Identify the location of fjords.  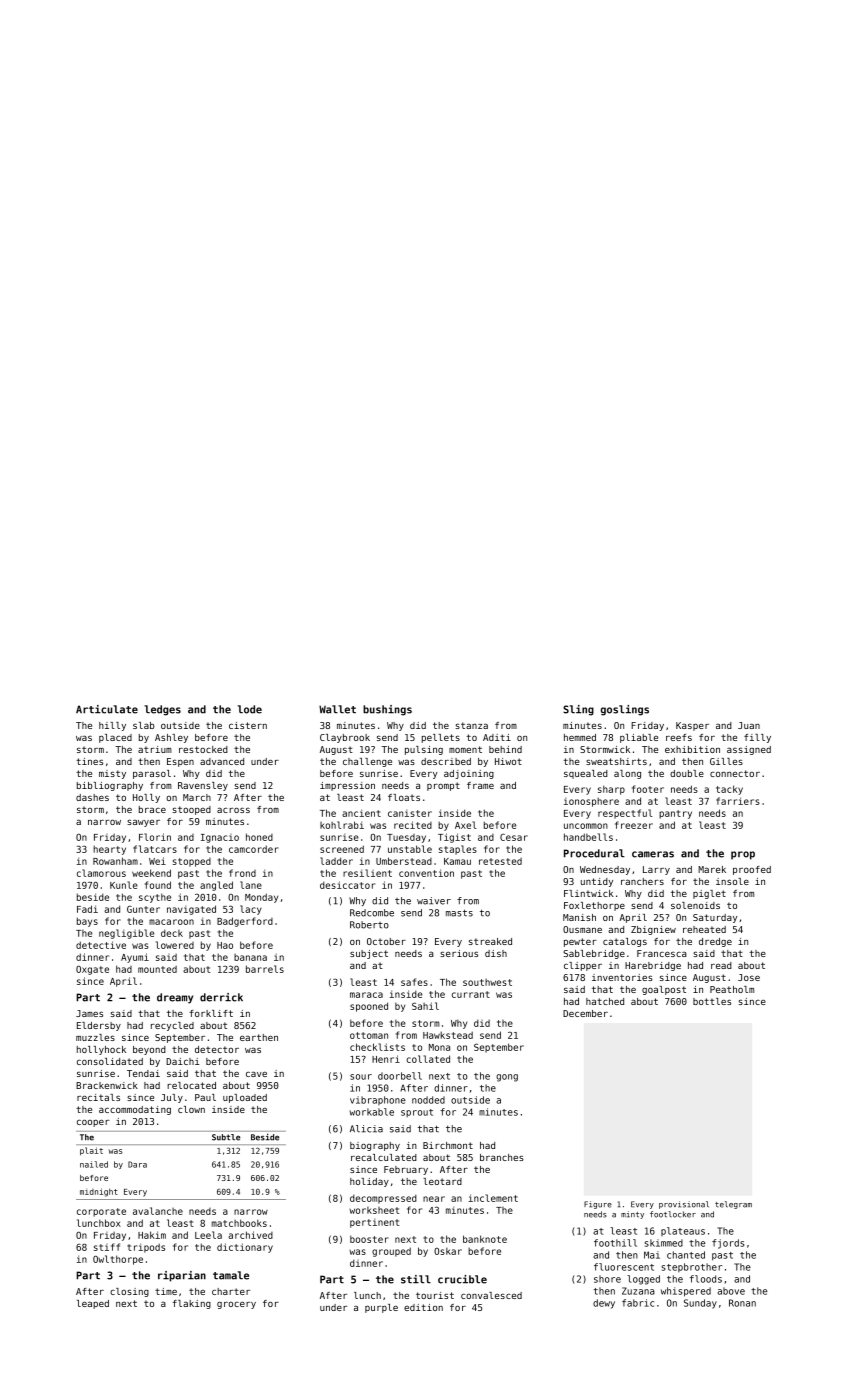
(728, 1244).
